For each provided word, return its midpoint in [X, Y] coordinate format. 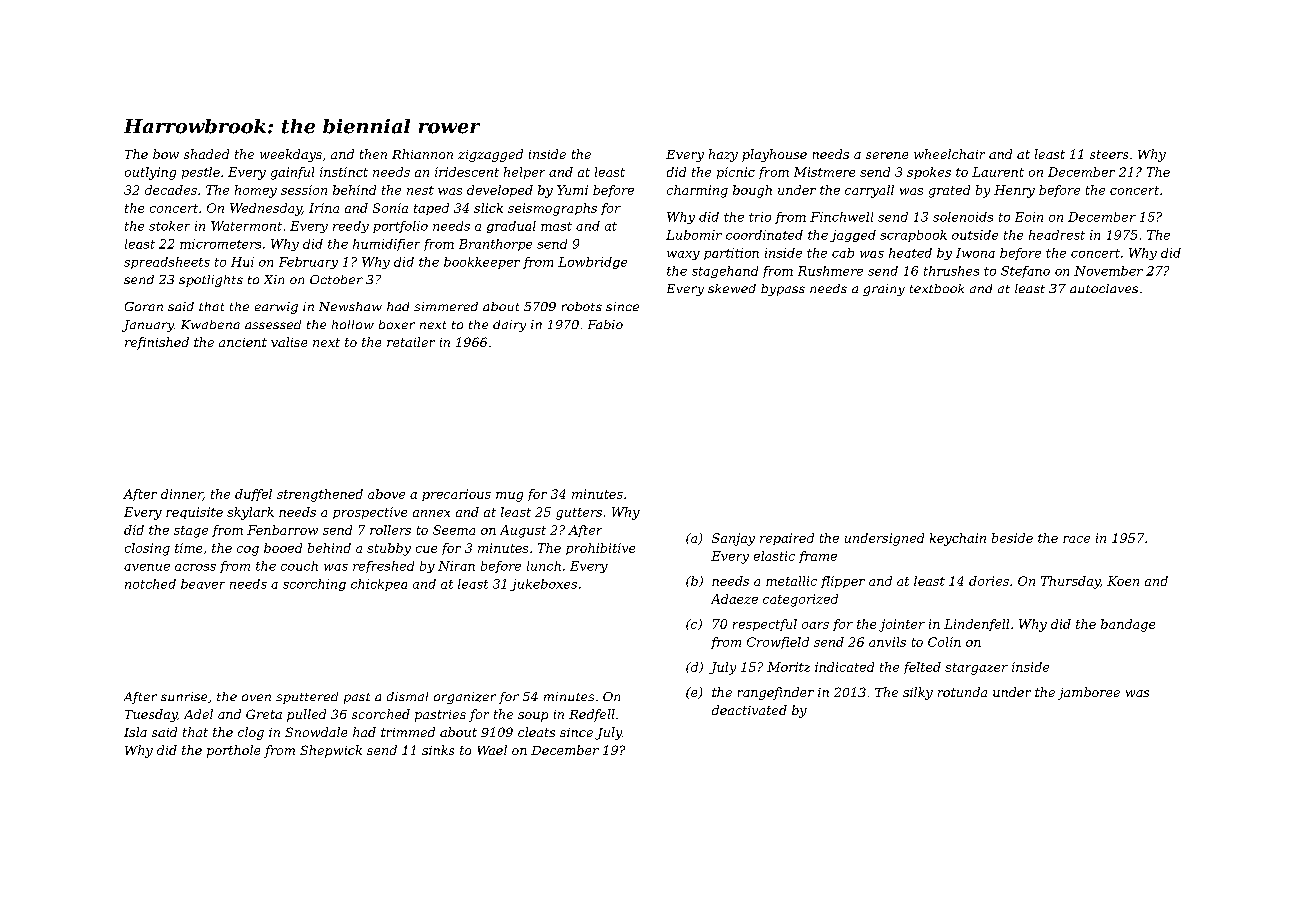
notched [150, 584]
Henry [1014, 191]
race [1076, 539]
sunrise [184, 696]
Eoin [1029, 217]
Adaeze [734, 599]
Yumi [572, 190]
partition [731, 254]
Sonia [390, 208]
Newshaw [350, 306]
